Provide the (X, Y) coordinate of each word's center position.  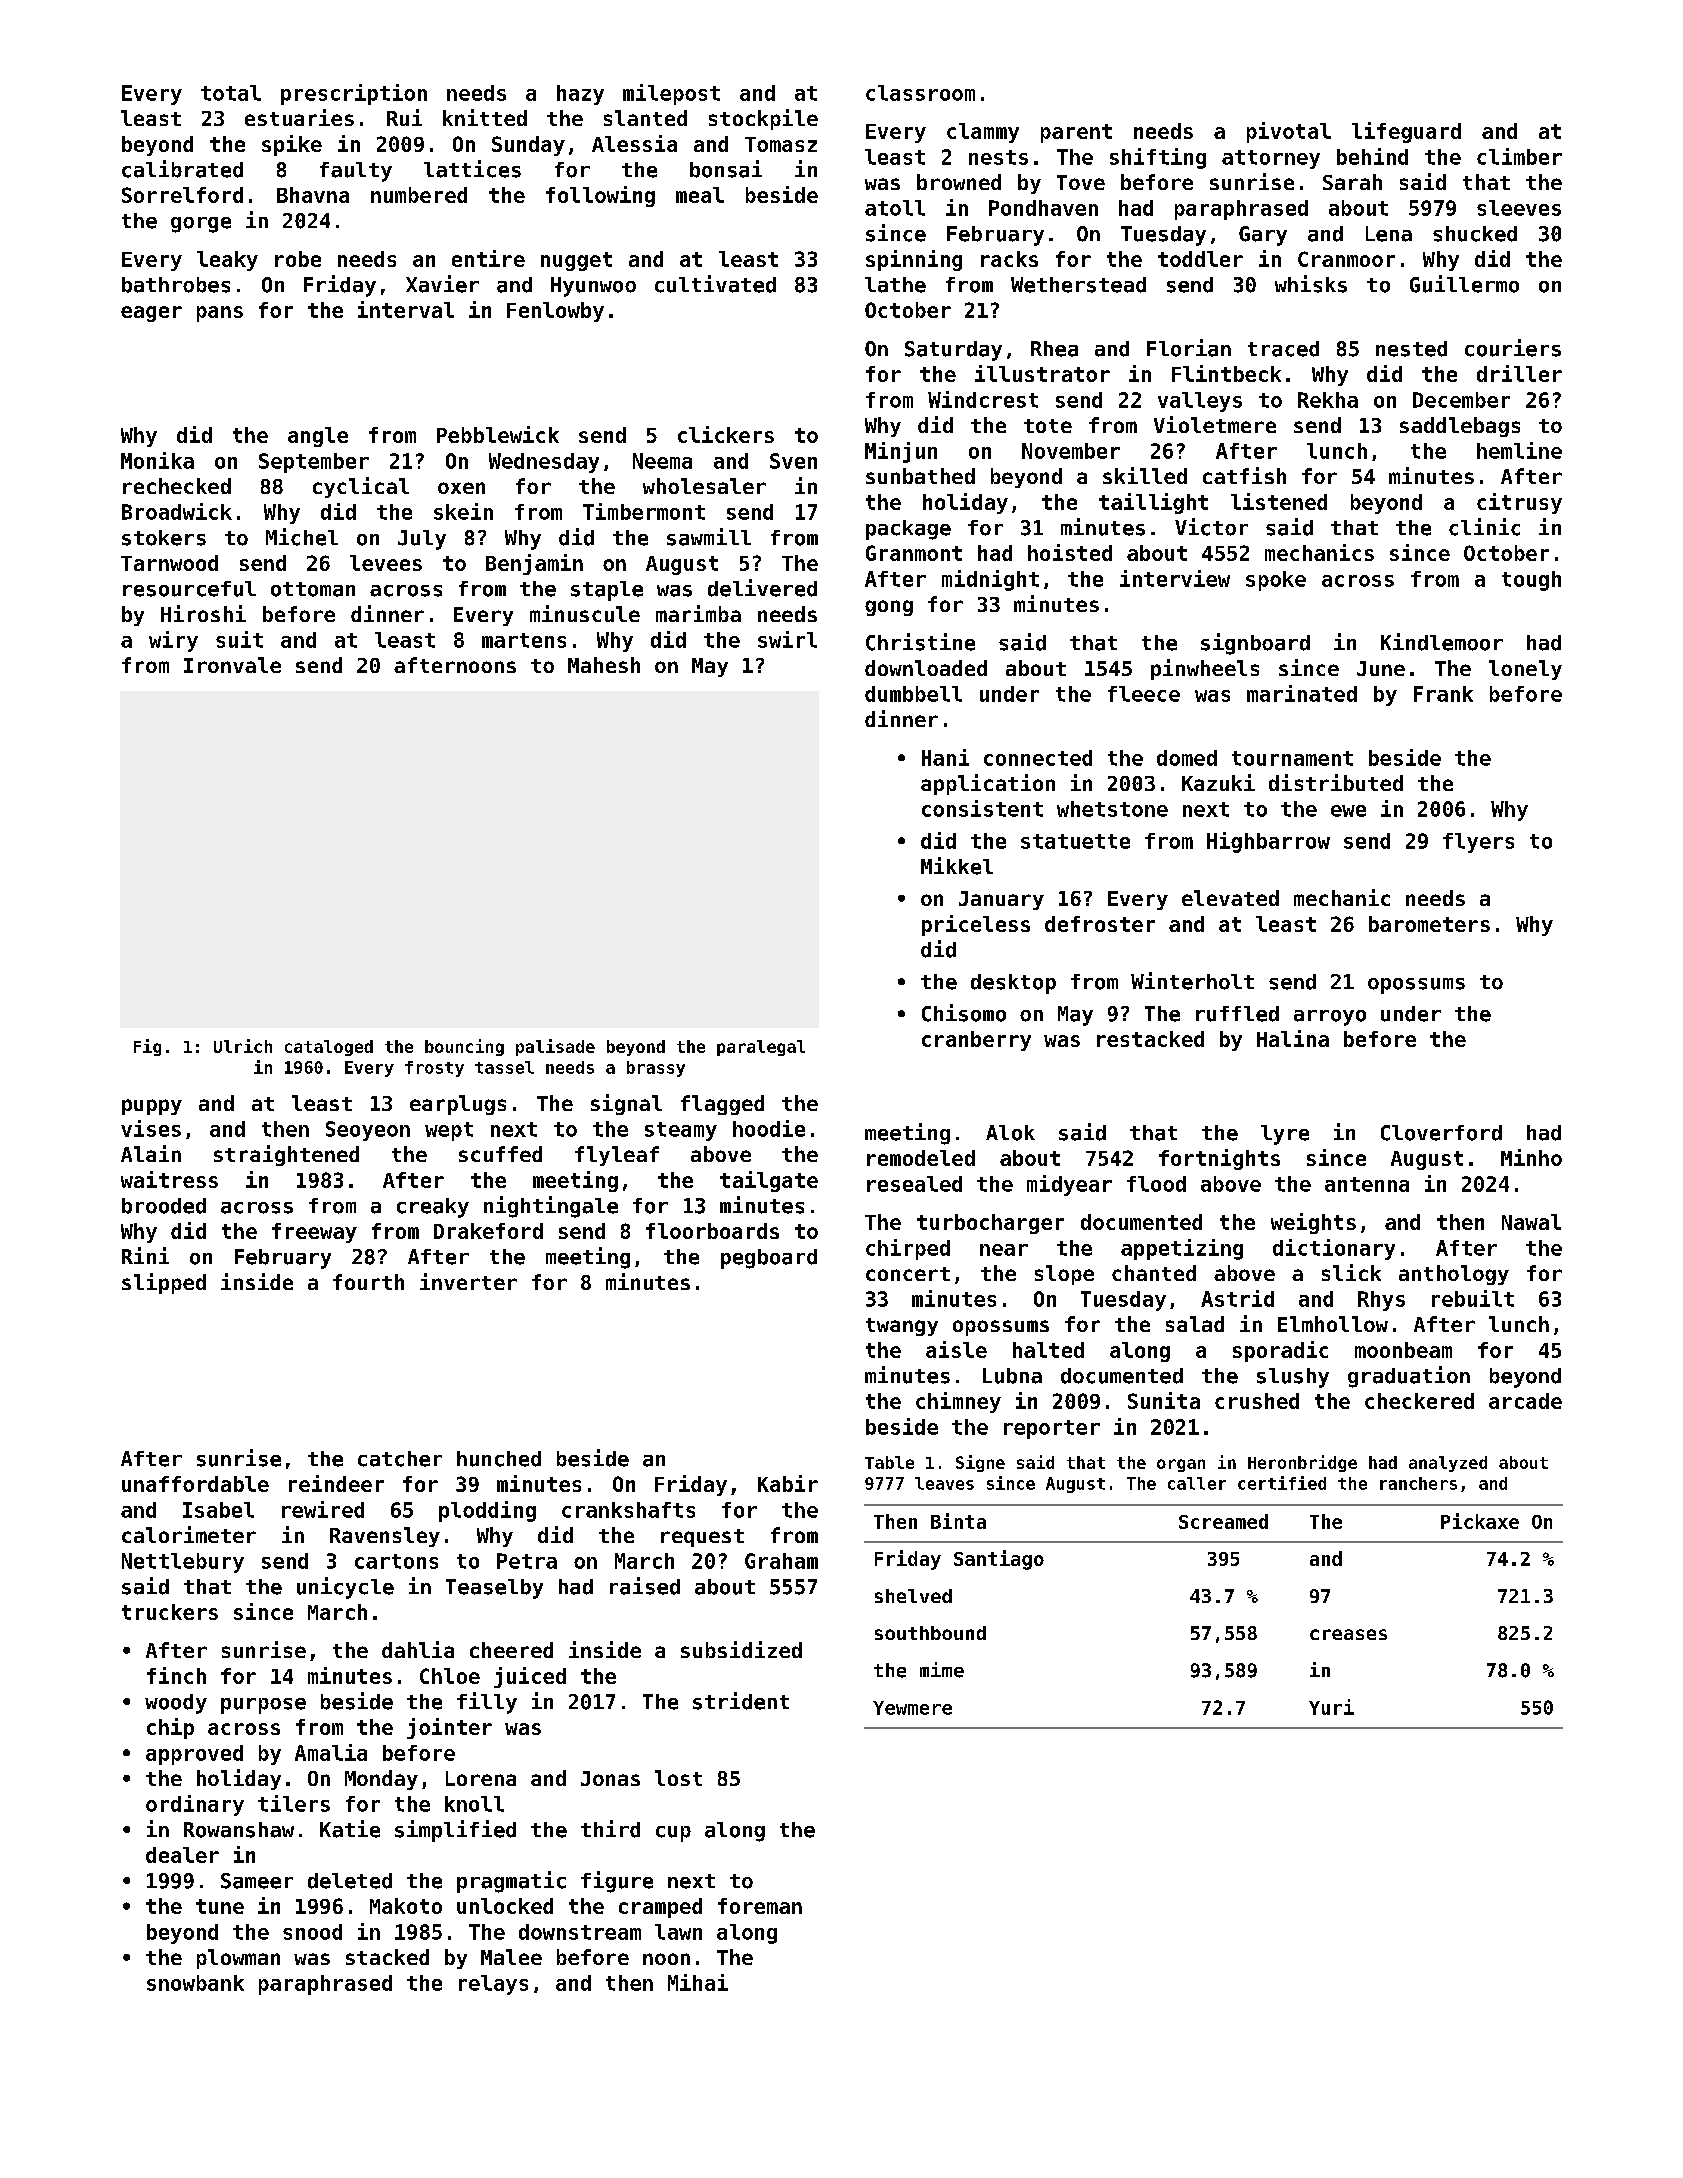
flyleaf (617, 1156)
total (231, 93)
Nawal (1531, 1222)
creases (1348, 1634)
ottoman (313, 589)
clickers (726, 434)
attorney (1271, 159)
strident (741, 1701)
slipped (164, 1283)
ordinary (195, 1805)
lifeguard (1406, 132)
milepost (671, 94)
